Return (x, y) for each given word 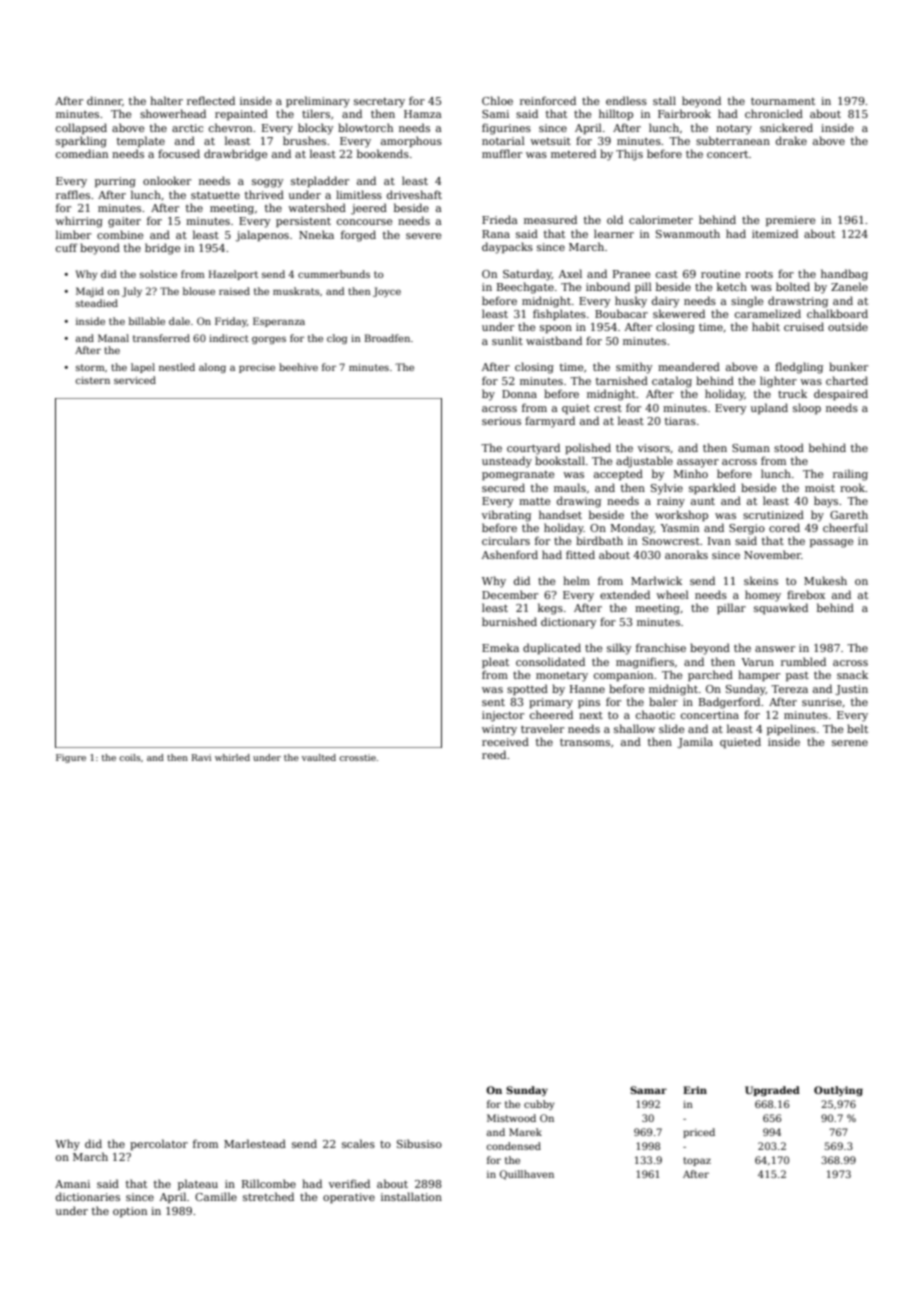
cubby (539, 1105)
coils (130, 757)
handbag (844, 275)
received (505, 741)
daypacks (507, 248)
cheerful (845, 527)
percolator (159, 1144)
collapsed (81, 128)
